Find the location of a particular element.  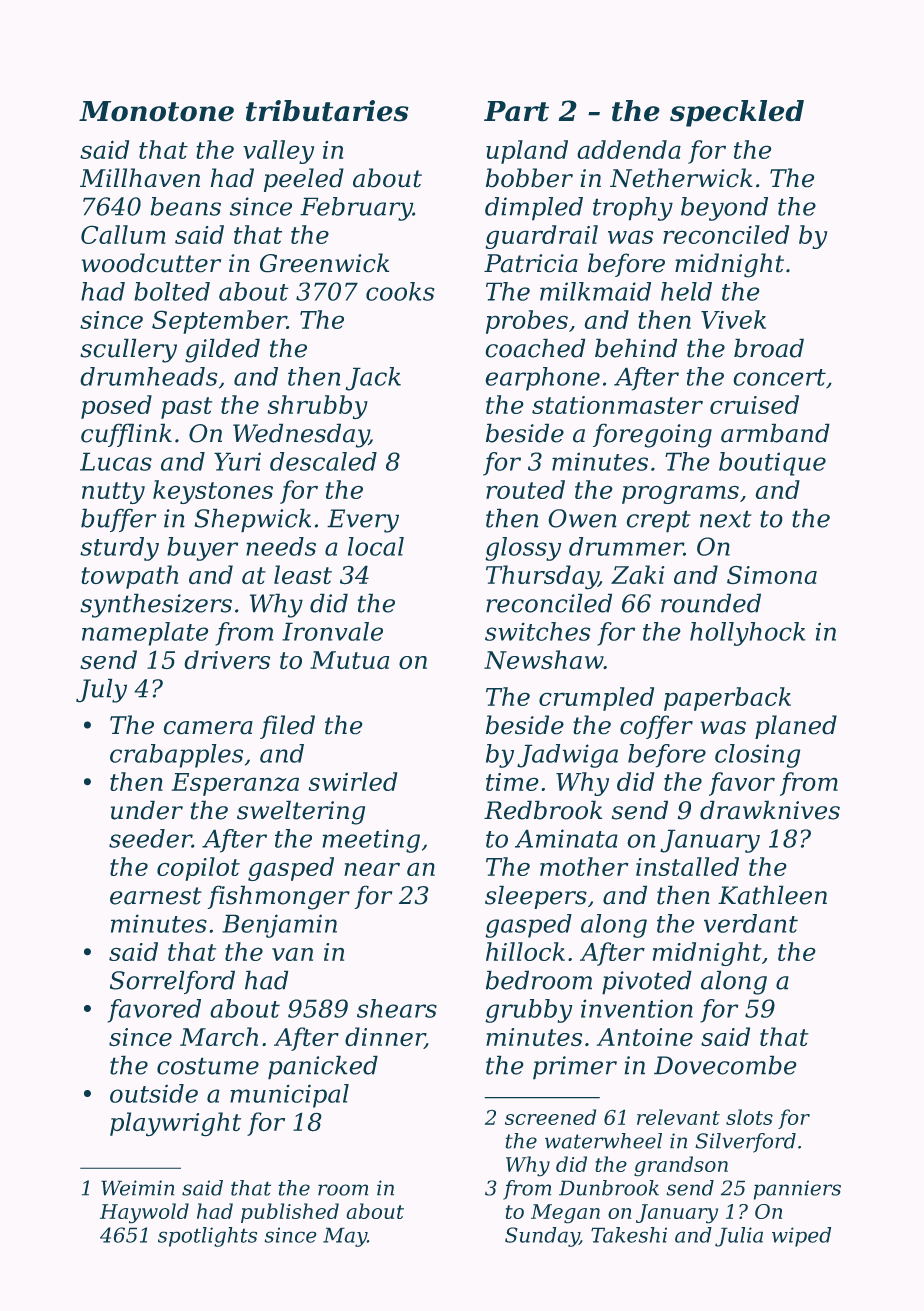

spotlights is located at coordinates (207, 1237).
